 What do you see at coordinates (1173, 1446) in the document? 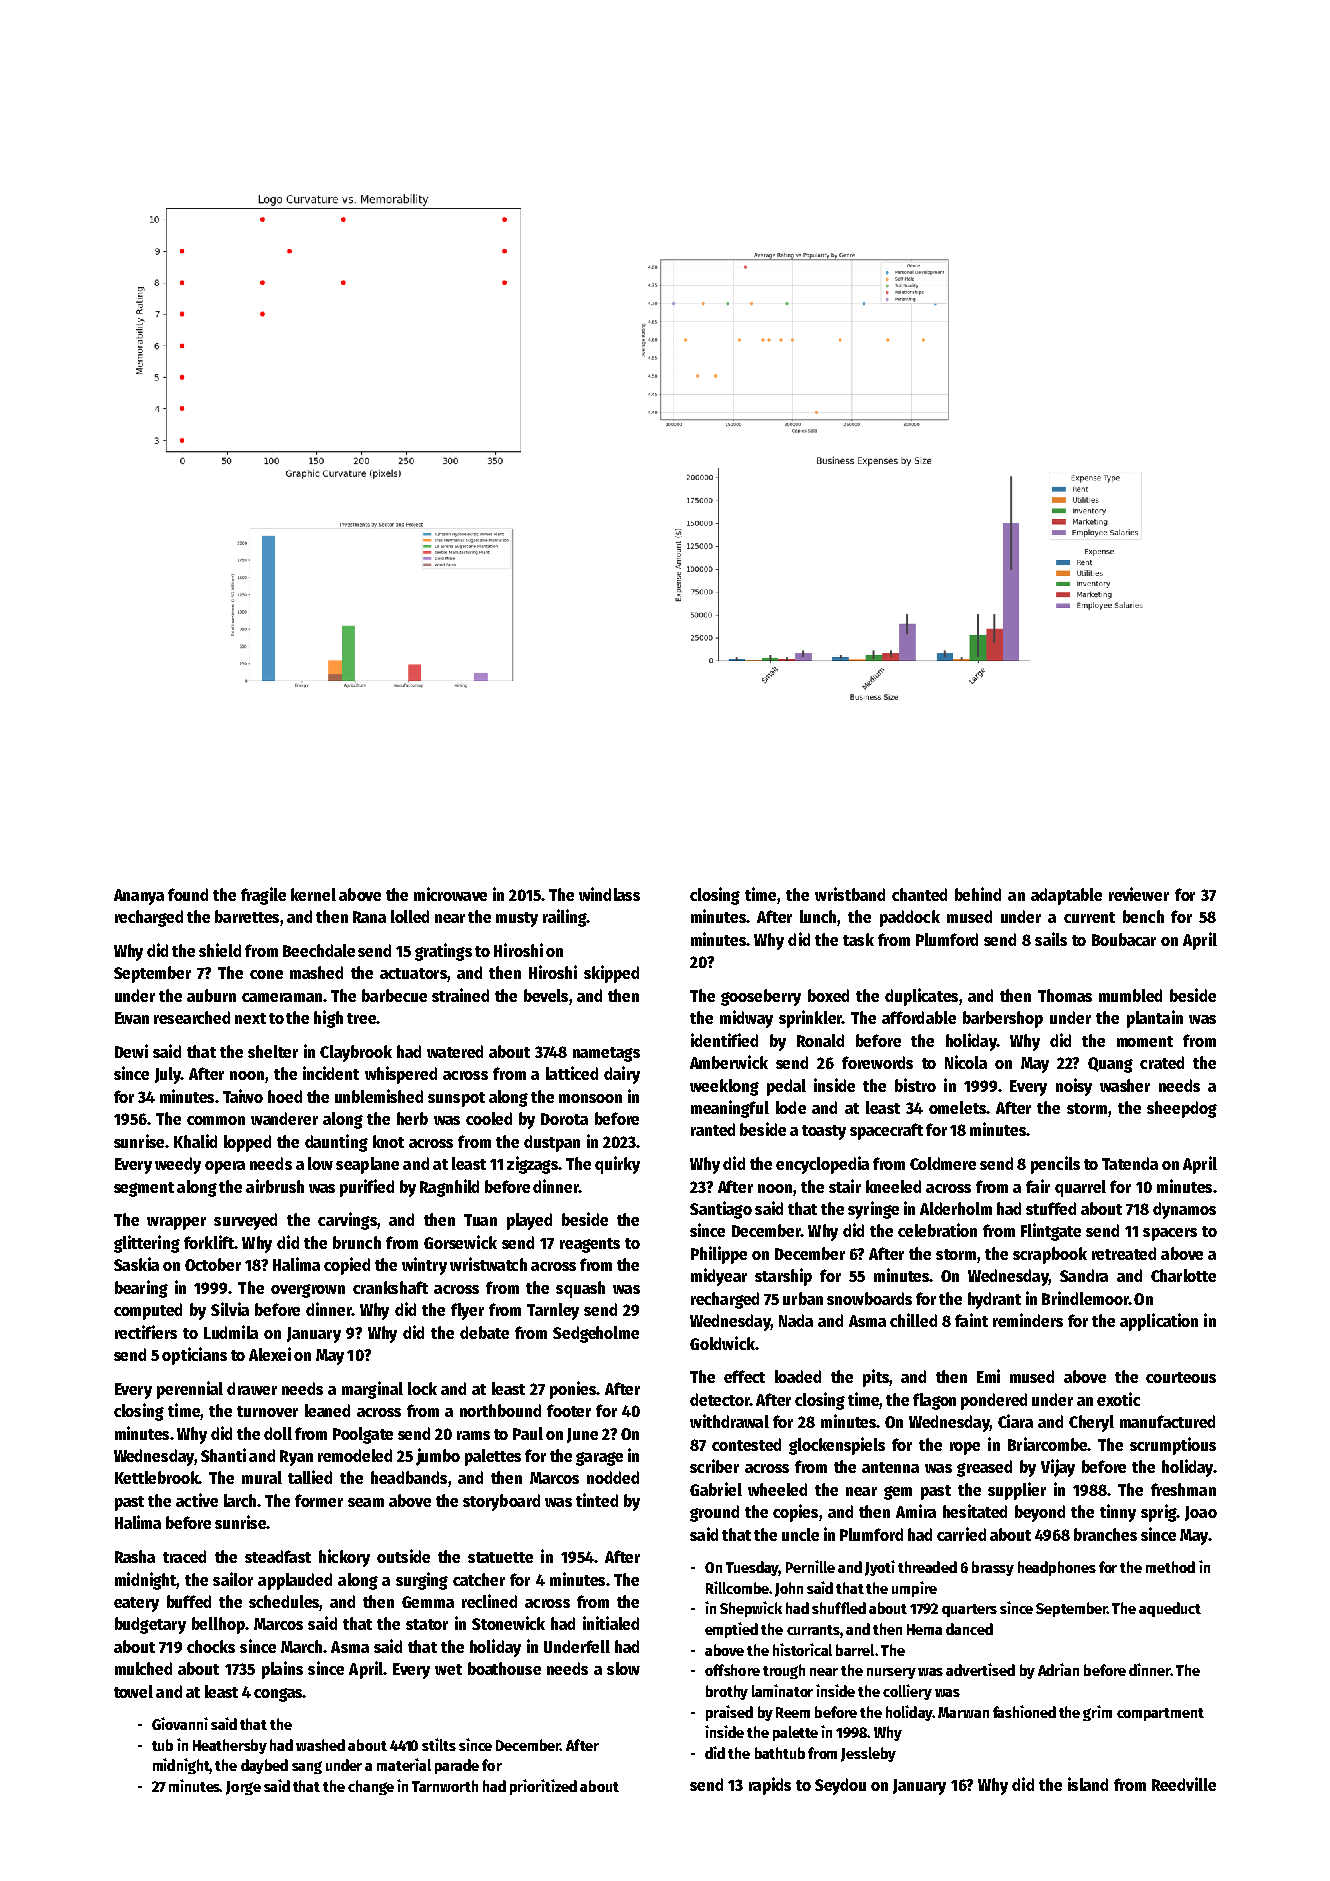
I see `scrumptious` at bounding box center [1173, 1446].
